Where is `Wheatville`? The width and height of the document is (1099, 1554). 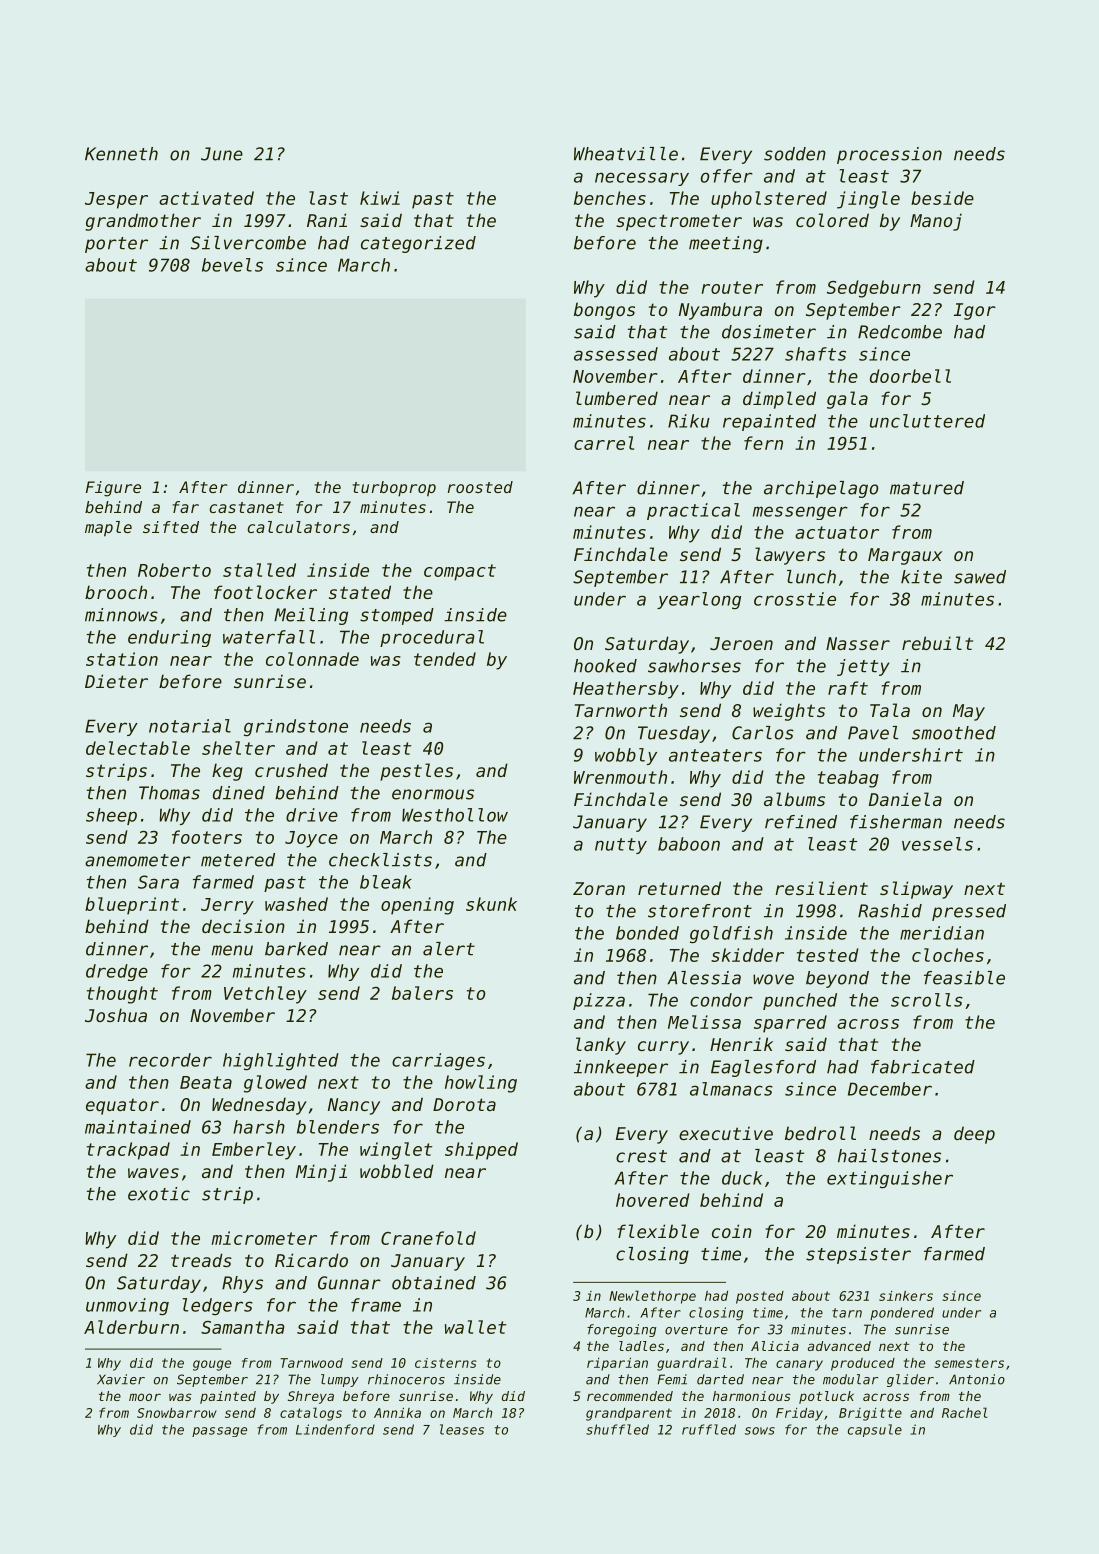 Wheatville is located at coordinates (626, 154).
